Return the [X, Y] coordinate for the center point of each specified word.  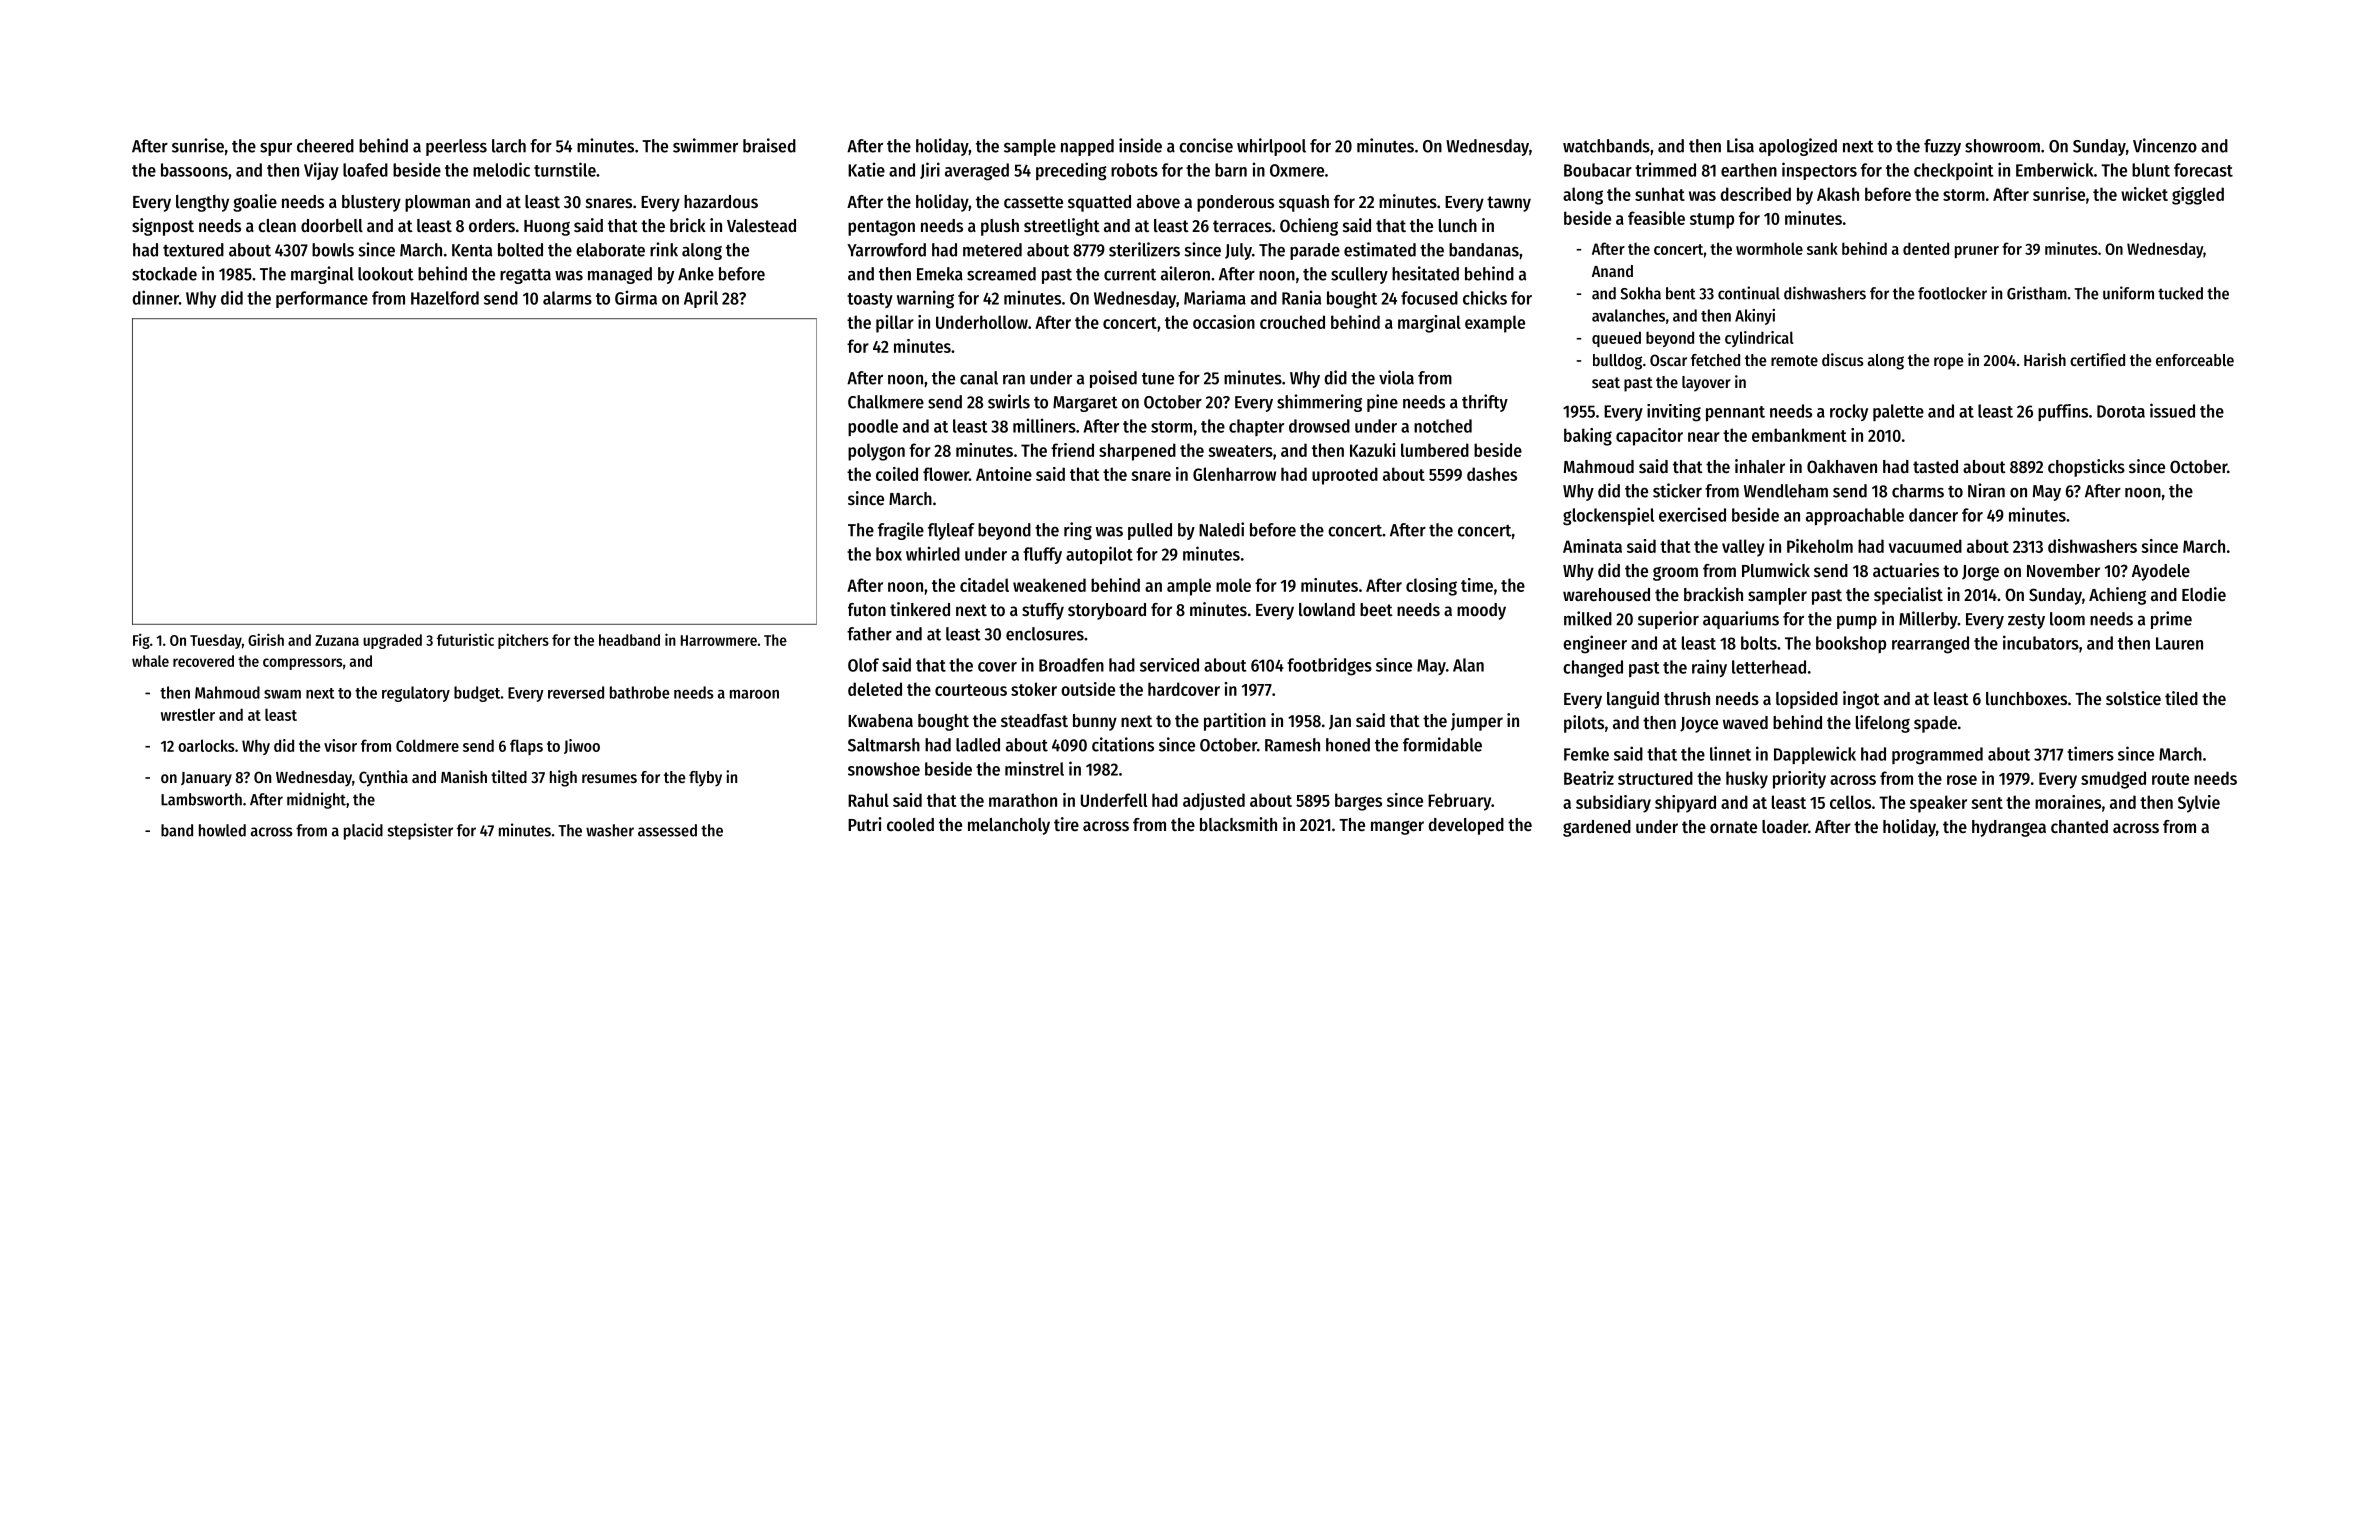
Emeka [940, 274]
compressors [302, 664]
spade [1935, 724]
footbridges [1329, 667]
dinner [155, 297]
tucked [2180, 293]
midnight [316, 800]
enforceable [2195, 360]
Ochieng [1309, 227]
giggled [2198, 196]
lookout [386, 274]
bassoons [194, 170]
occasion [1224, 322]
